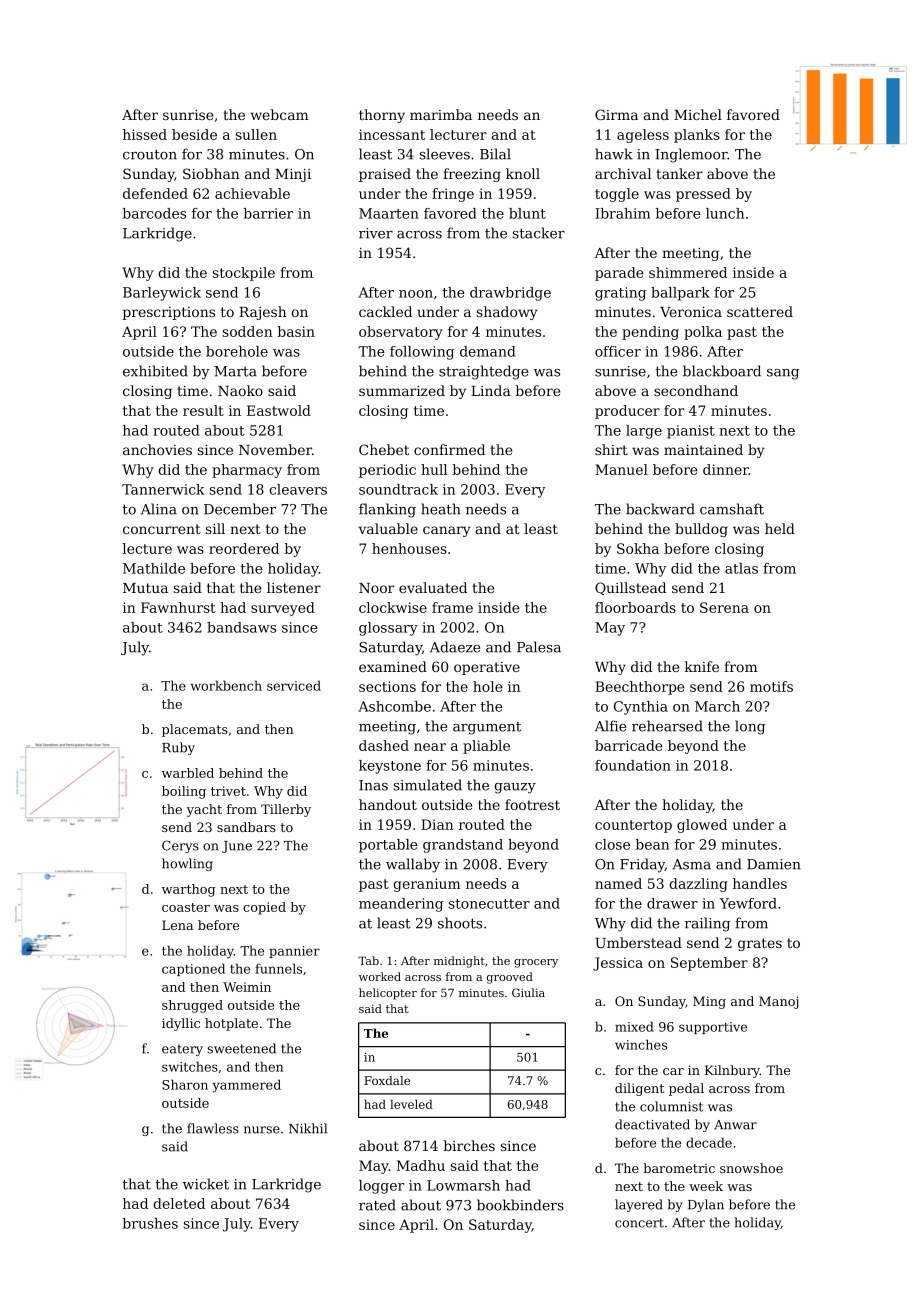 This document has width=924, height=1308. I want to click on hissed, so click(145, 134).
